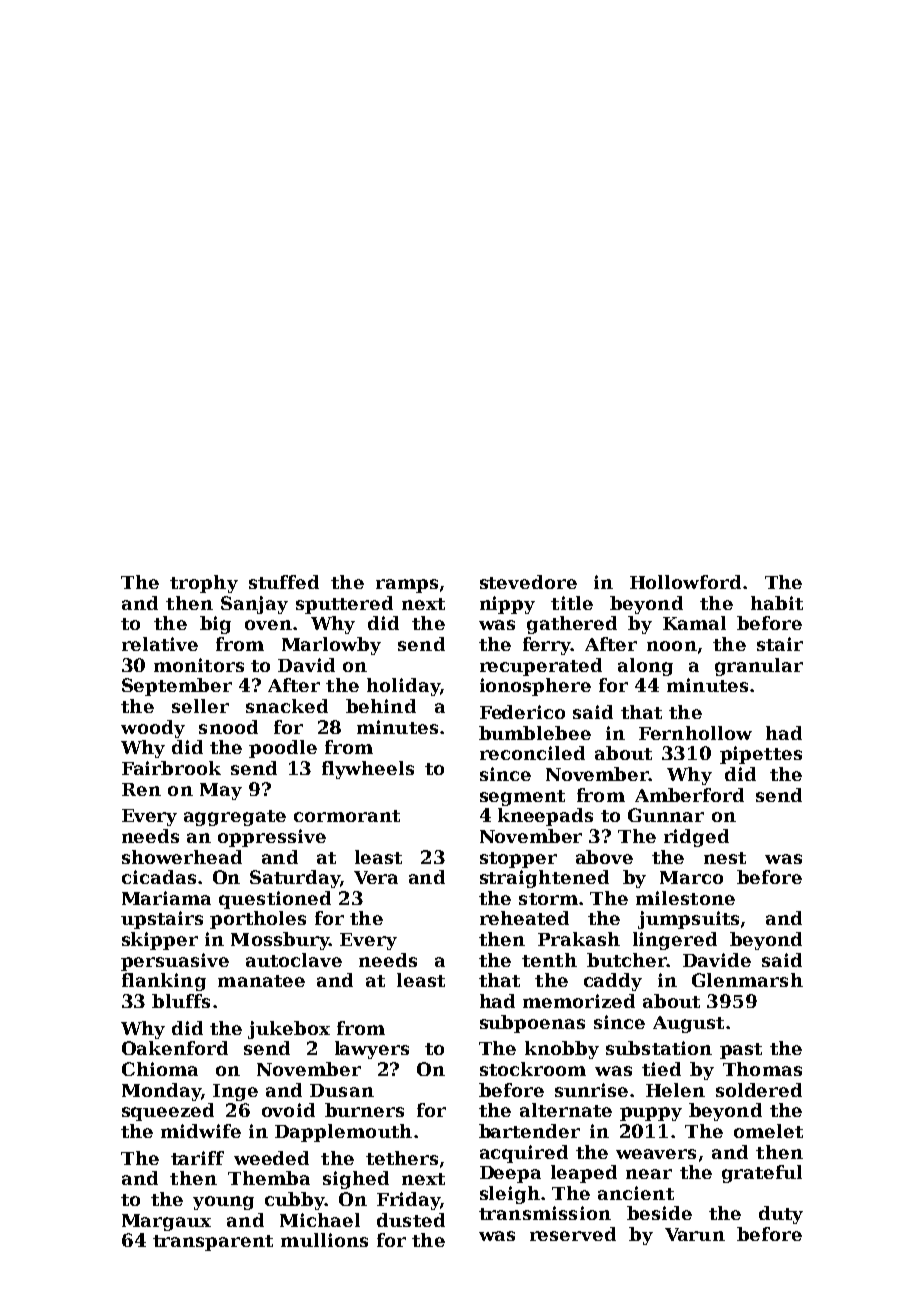 The width and height of the screenshot is (924, 1308). I want to click on flywheels, so click(368, 770).
